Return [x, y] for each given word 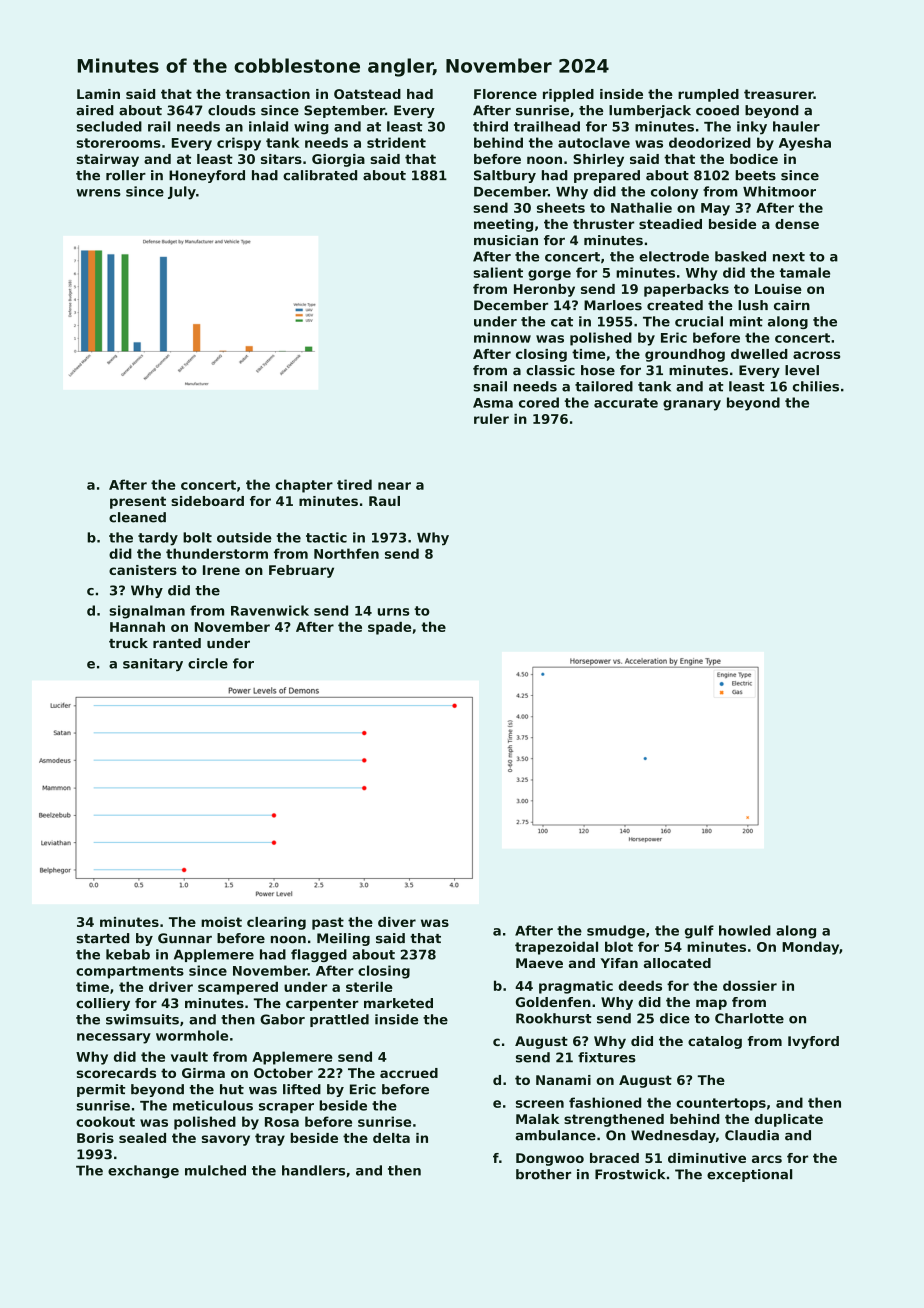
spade [389, 628]
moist [221, 922]
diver [397, 922]
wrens [98, 193]
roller [126, 175]
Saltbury [505, 176]
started [103, 938]
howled [745, 930]
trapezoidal [556, 948]
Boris [95, 1138]
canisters [143, 570]
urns [394, 612]
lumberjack [650, 111]
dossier [750, 985]
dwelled [759, 354]
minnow [502, 337]
